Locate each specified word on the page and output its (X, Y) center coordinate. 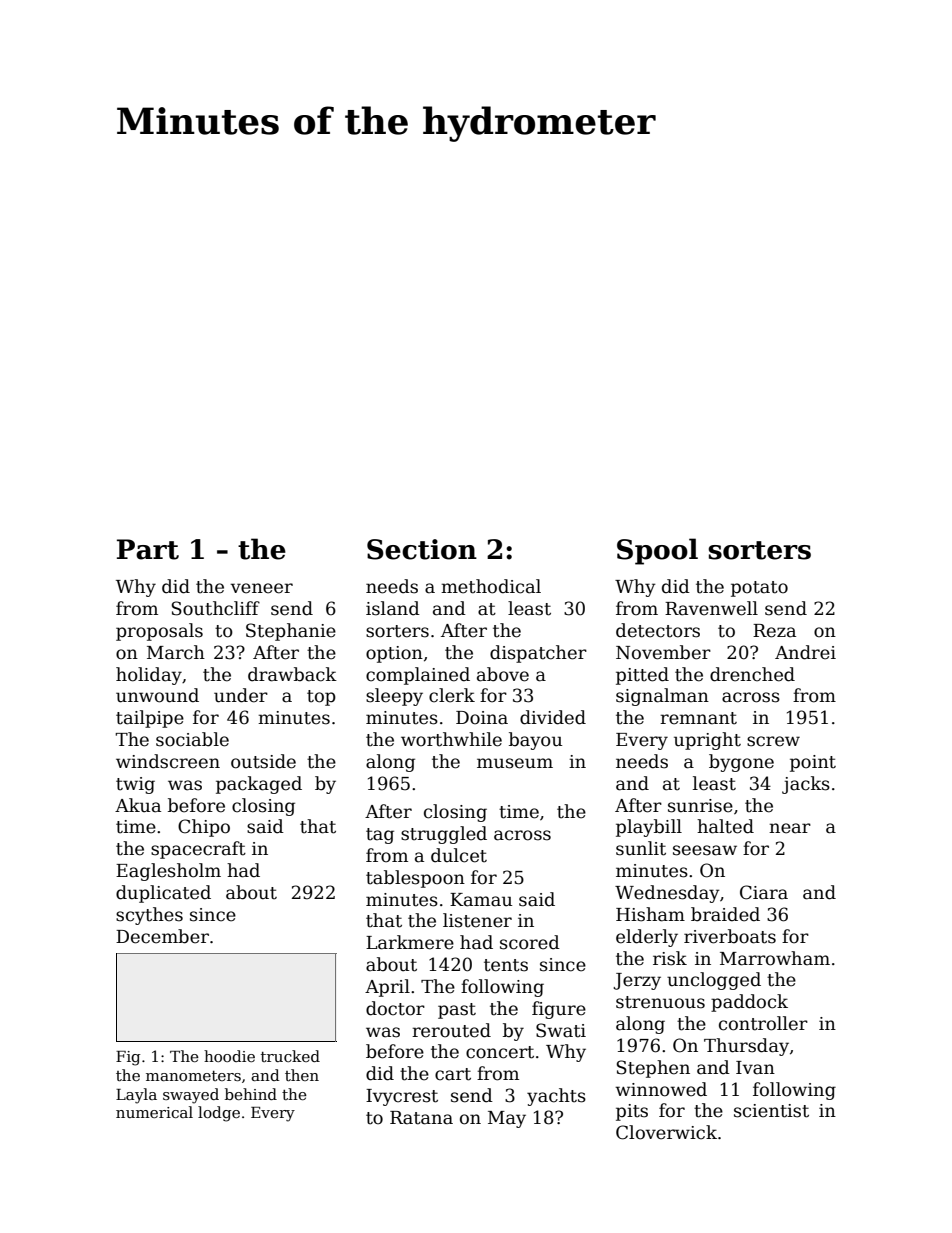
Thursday (746, 1047)
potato (759, 589)
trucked (290, 1056)
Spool (657, 551)
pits (632, 1112)
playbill (649, 828)
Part (148, 549)
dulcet (459, 855)
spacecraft (198, 850)
